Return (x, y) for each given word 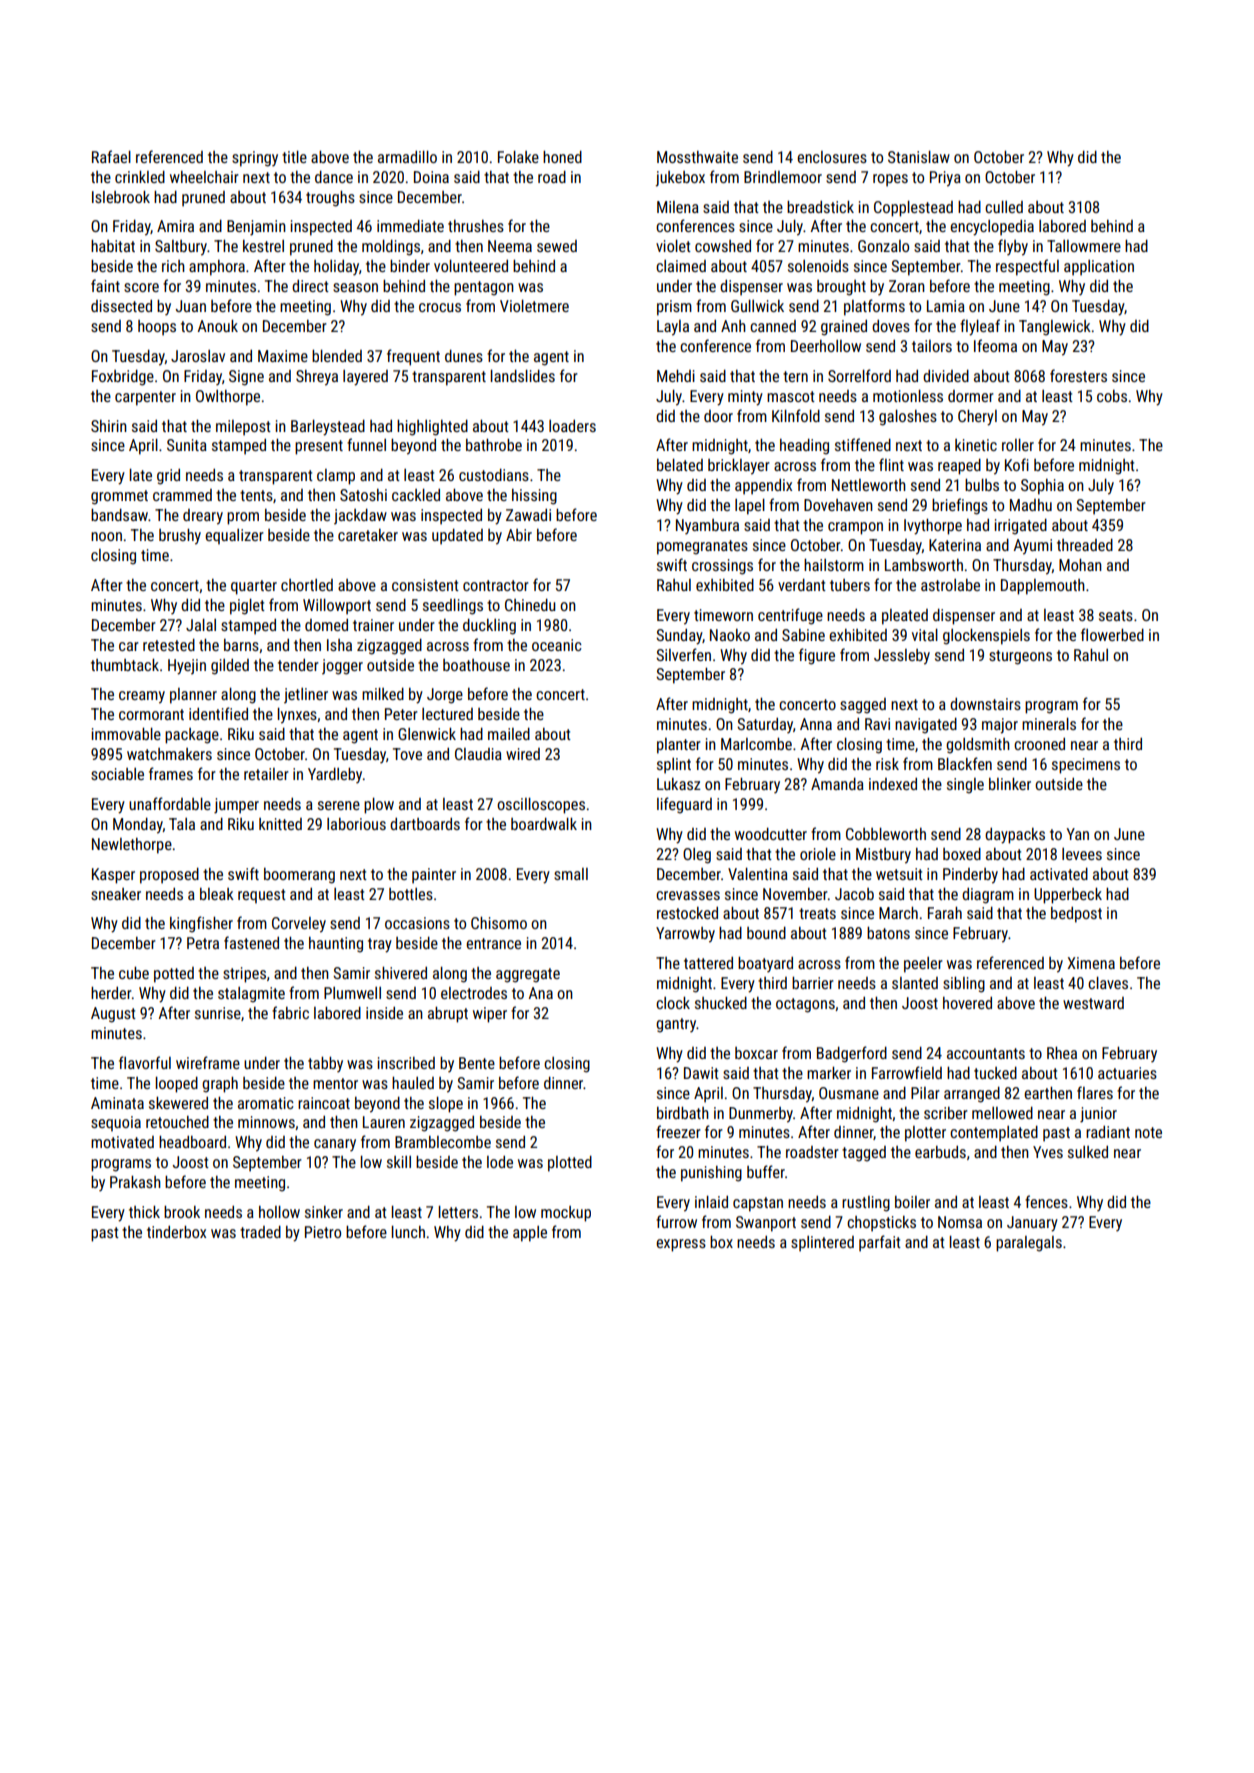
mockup (566, 1214)
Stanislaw (919, 157)
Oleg (697, 856)
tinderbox (176, 1232)
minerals (1049, 724)
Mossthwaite (697, 157)
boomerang (299, 876)
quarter (254, 587)
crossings (722, 567)
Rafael (111, 156)
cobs (1112, 396)
